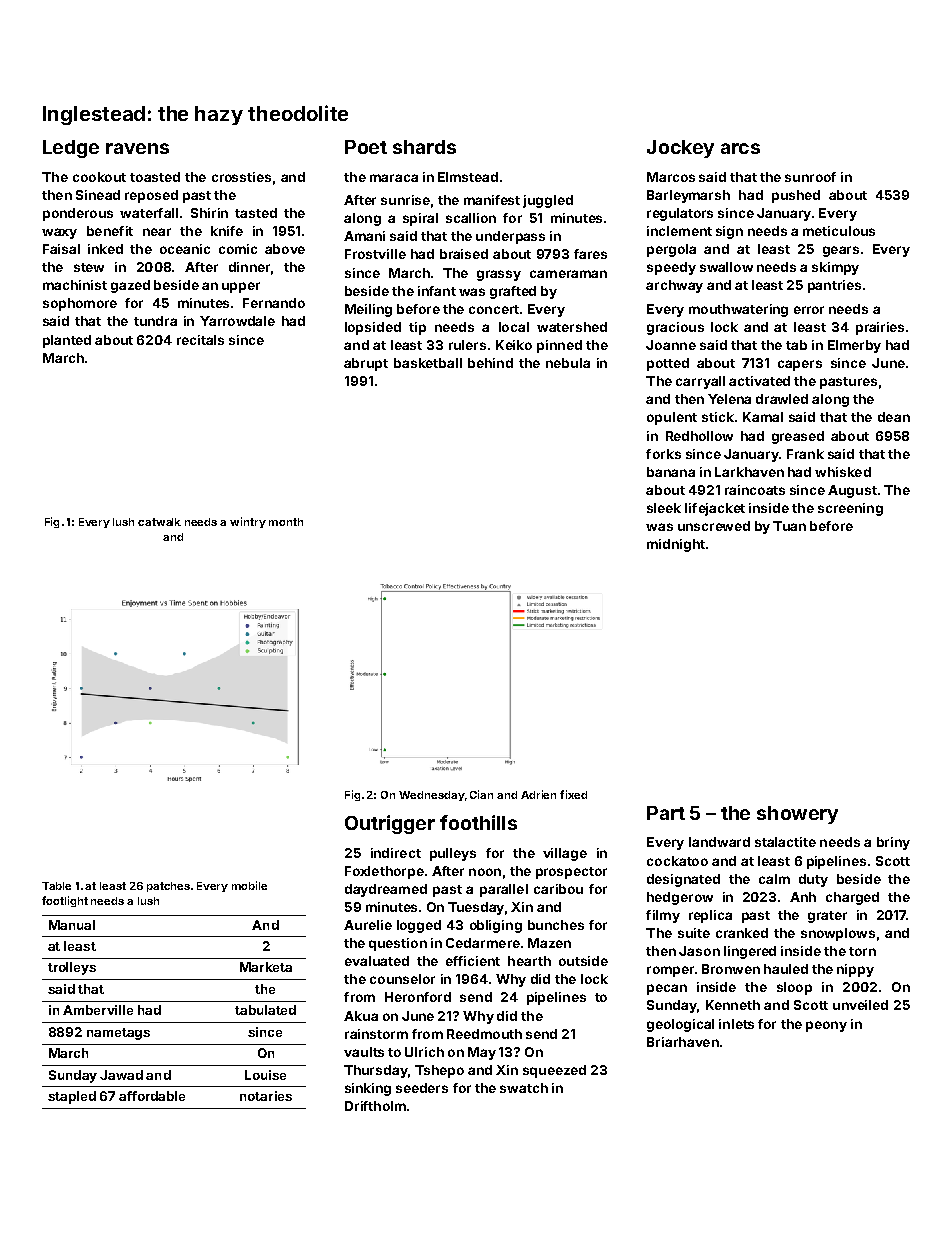 The image size is (952, 1233). Describe the element at coordinates (152, 1096) in the screenshot. I see `affordable` at that location.
